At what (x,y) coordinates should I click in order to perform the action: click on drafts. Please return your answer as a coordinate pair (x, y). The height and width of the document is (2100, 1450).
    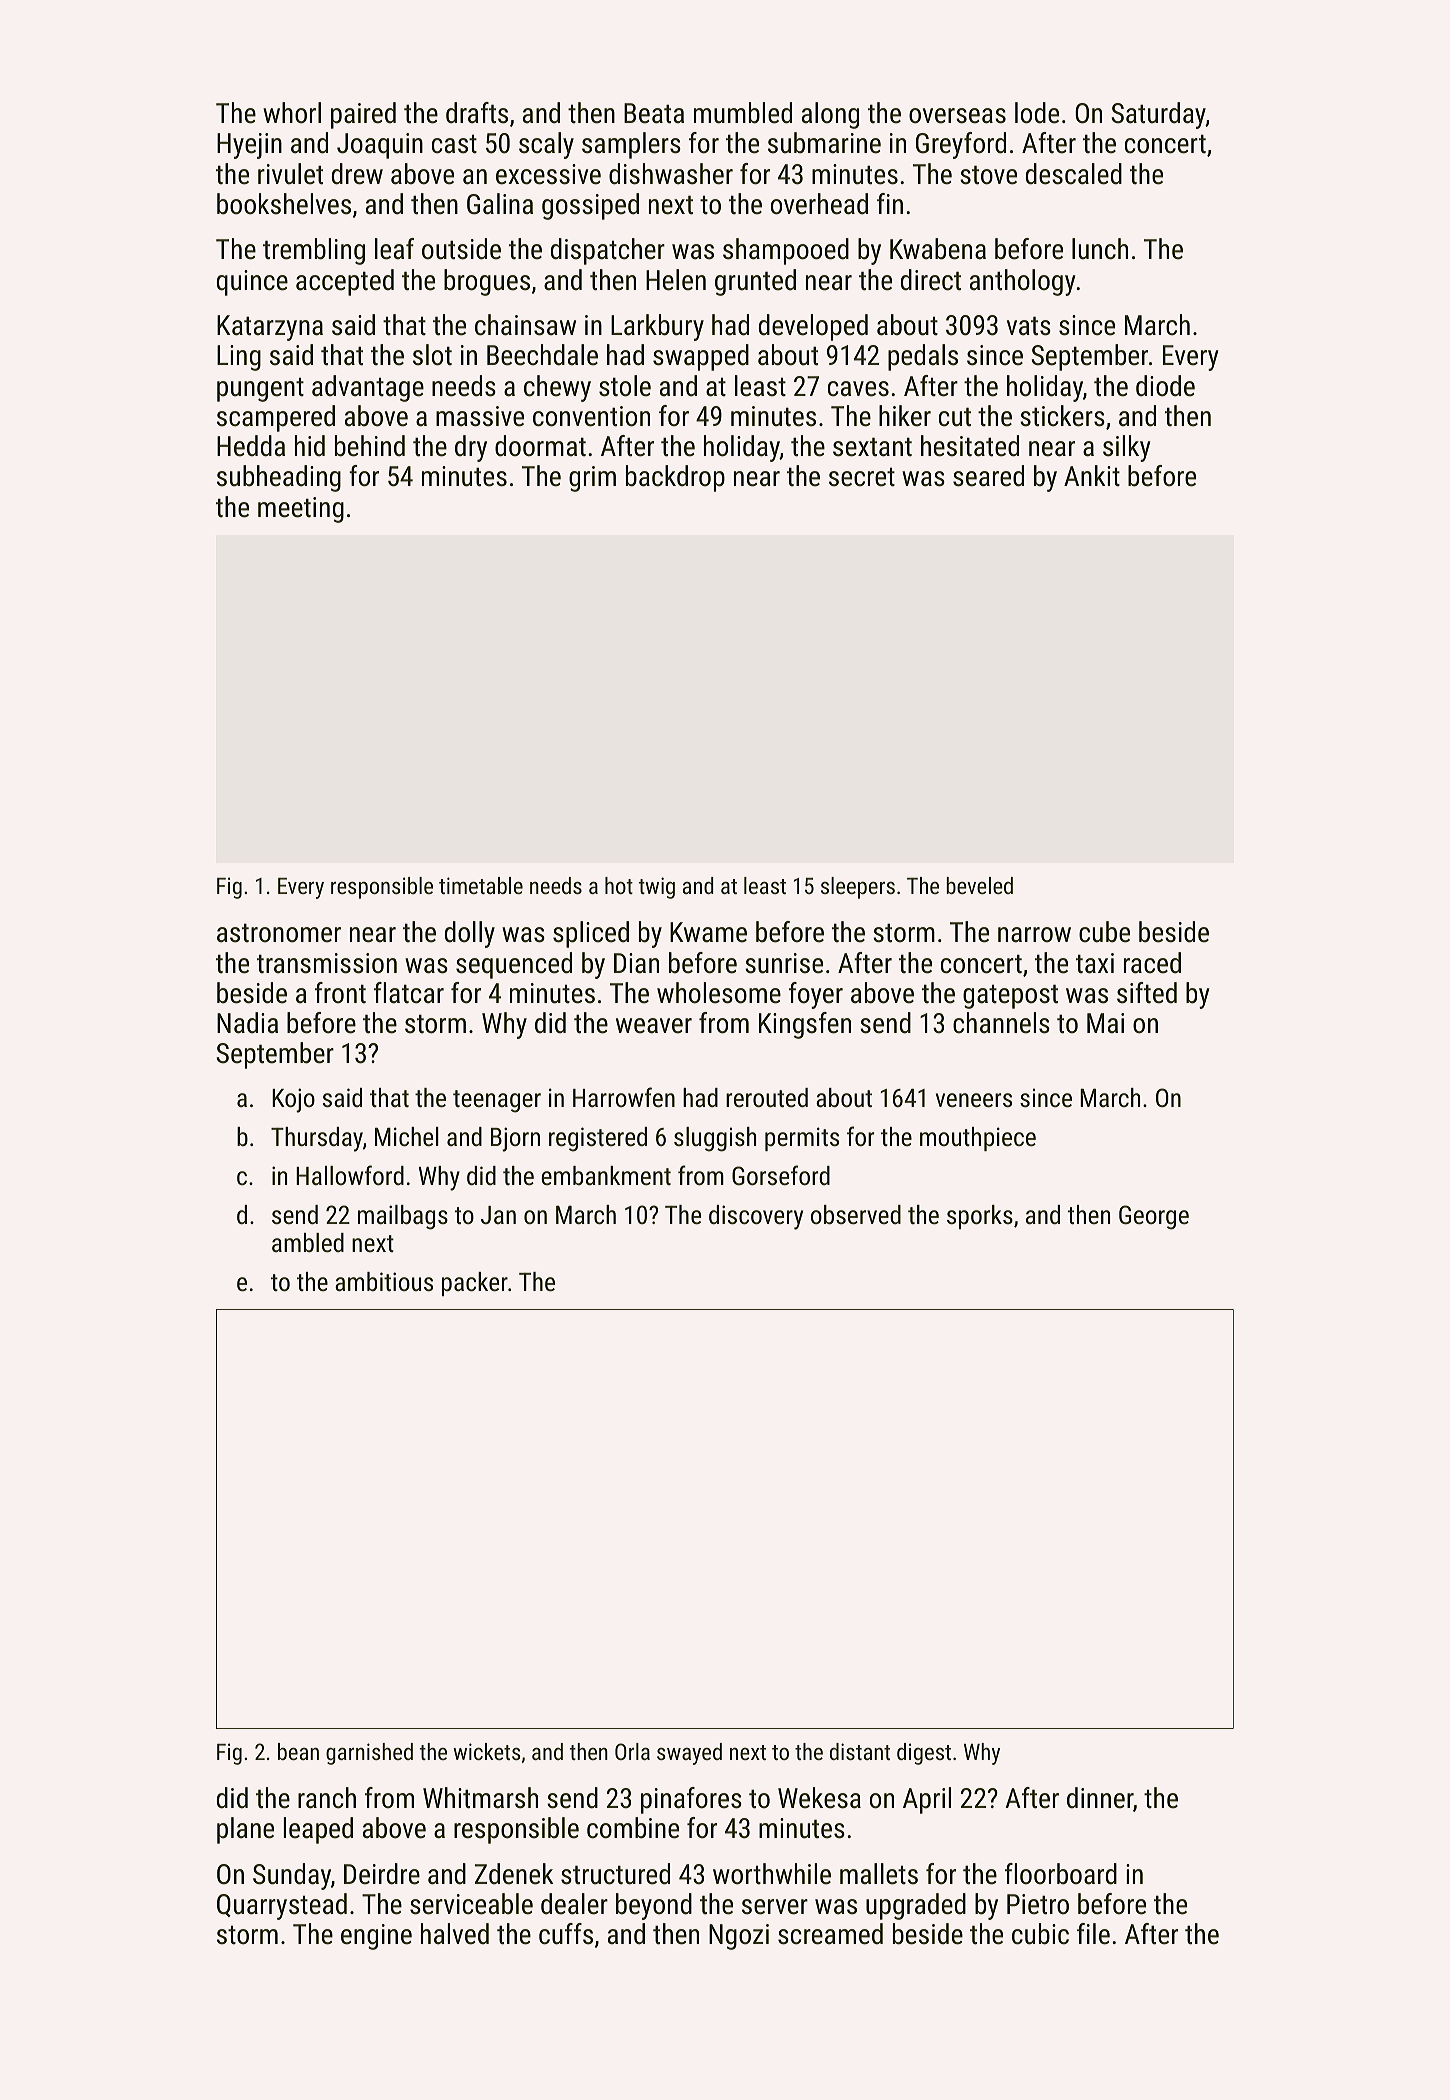
    Looking at the image, I should click on (477, 113).
